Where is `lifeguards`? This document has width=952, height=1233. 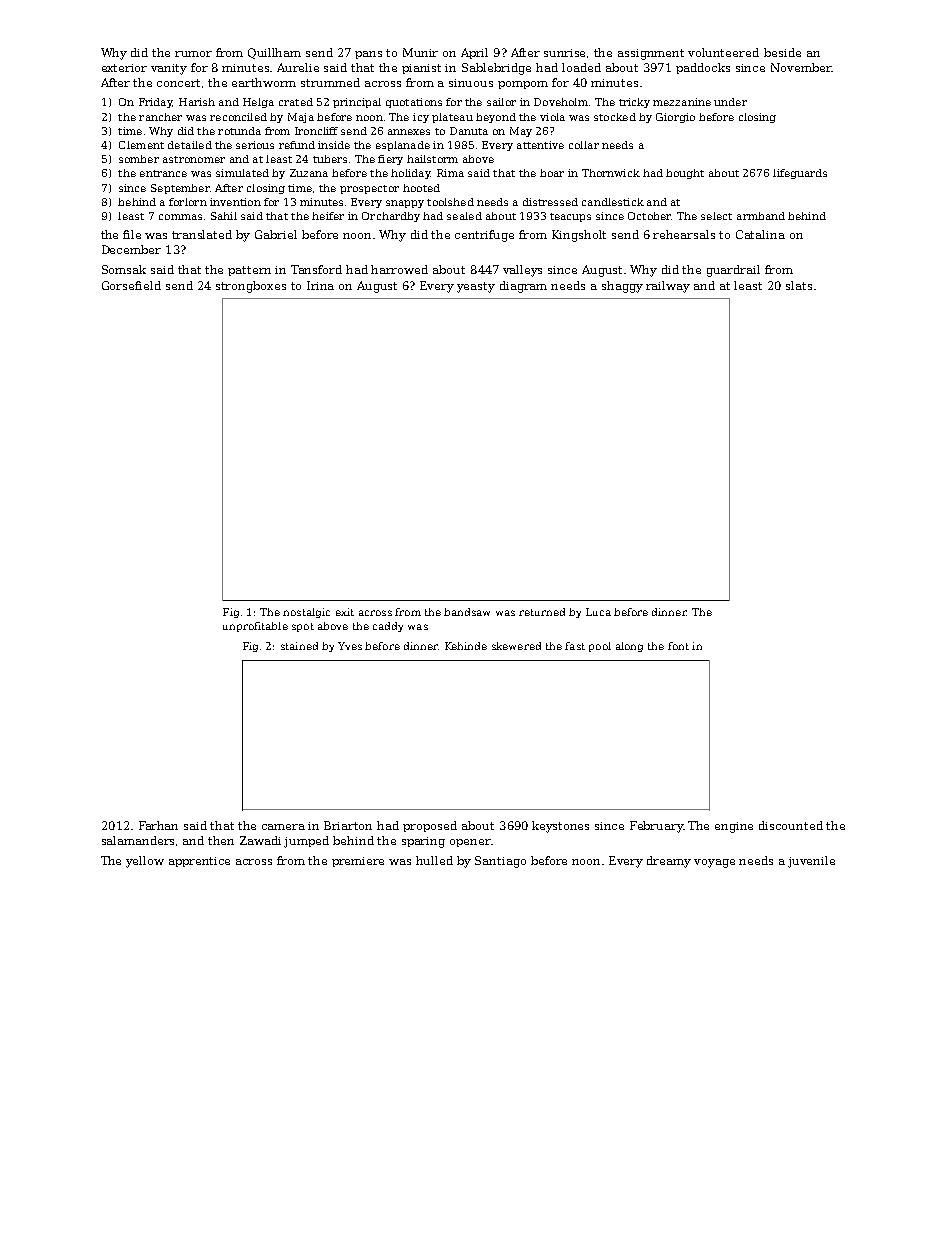
lifeguards is located at coordinates (800, 174).
